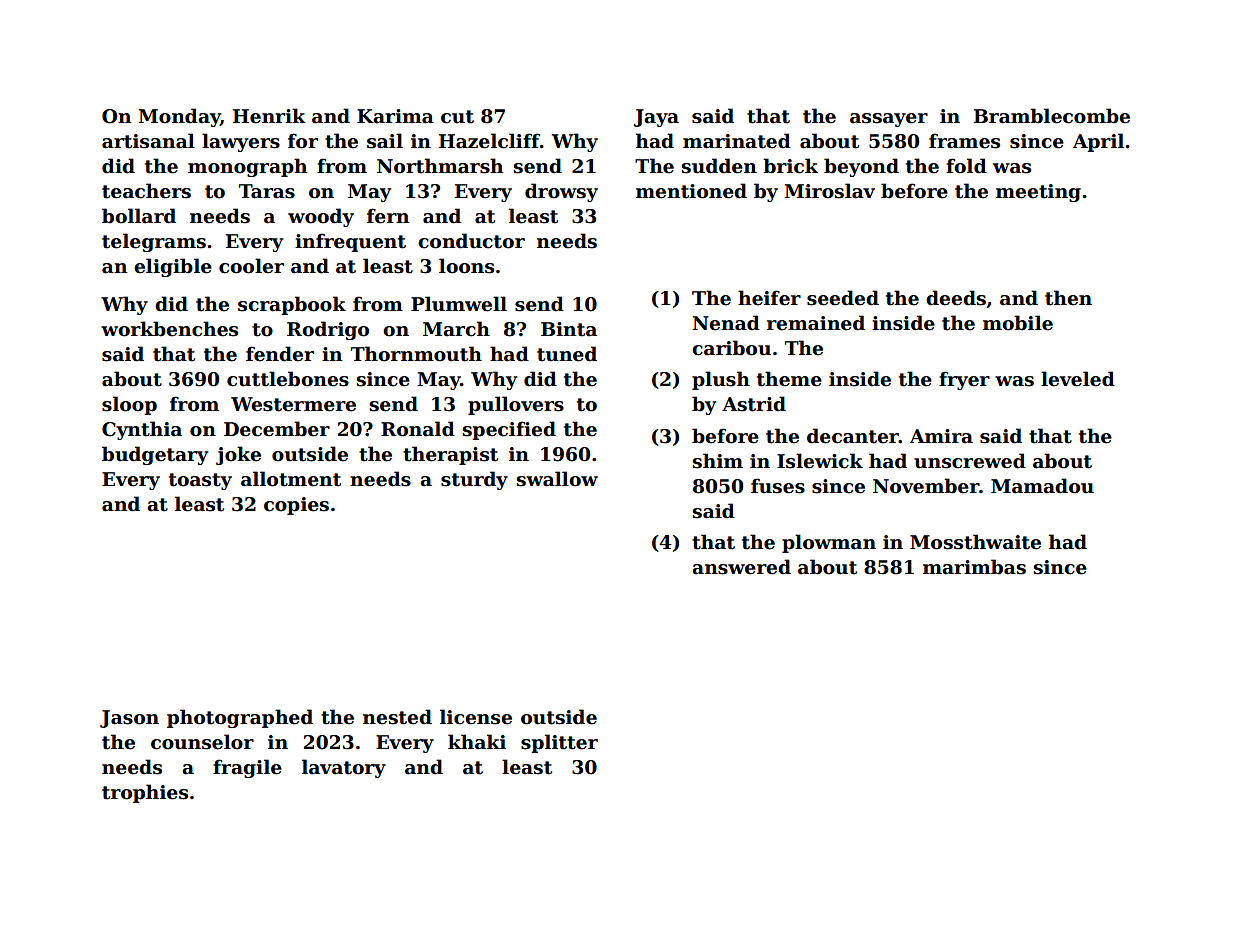 This screenshot has height=952, width=1233. What do you see at coordinates (474, 480) in the screenshot?
I see `sturdy` at bounding box center [474, 480].
